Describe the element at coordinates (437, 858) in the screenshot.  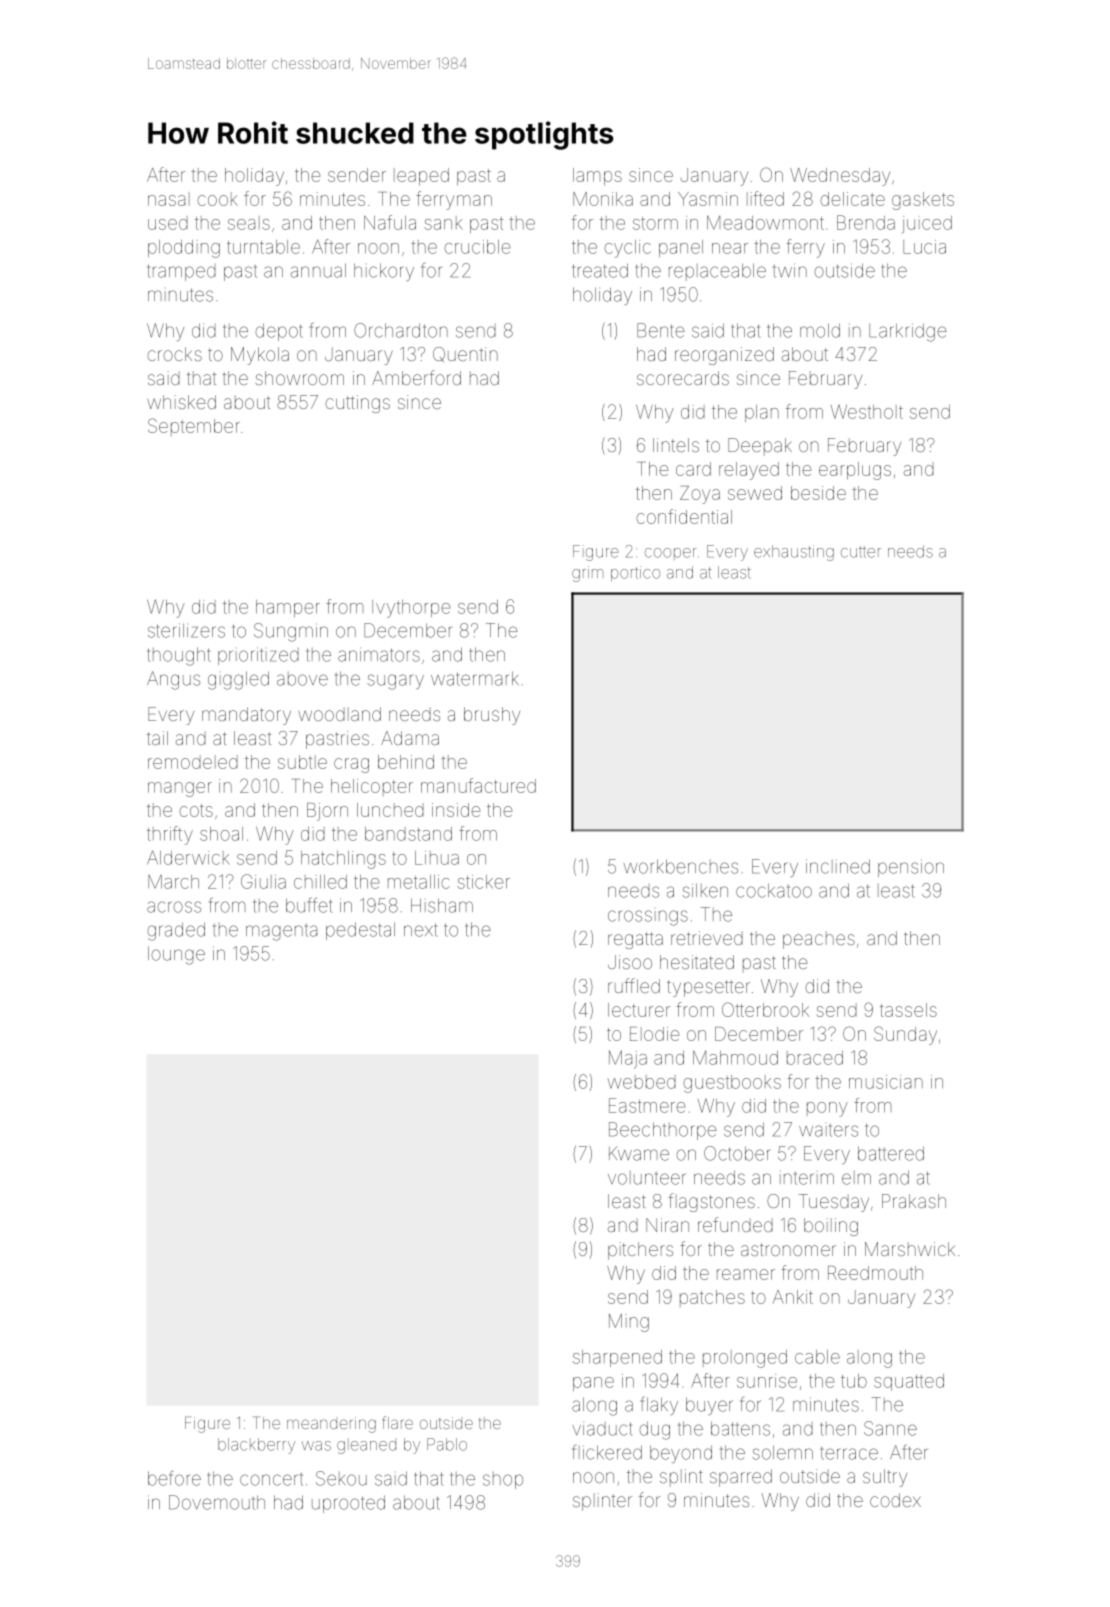
I see `Lihua` at that location.
